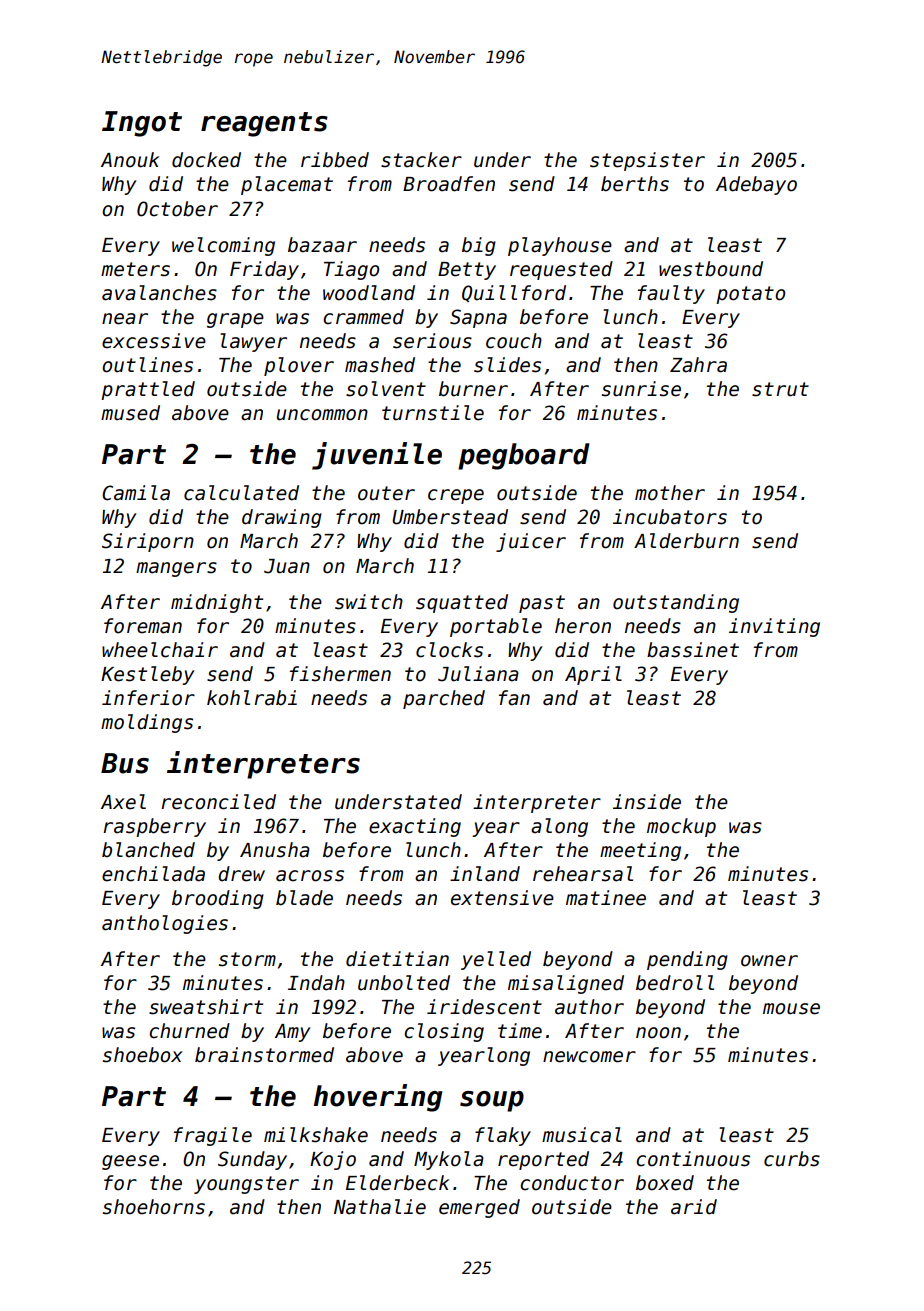  What do you see at coordinates (676, 603) in the screenshot?
I see `outstanding` at bounding box center [676, 603].
